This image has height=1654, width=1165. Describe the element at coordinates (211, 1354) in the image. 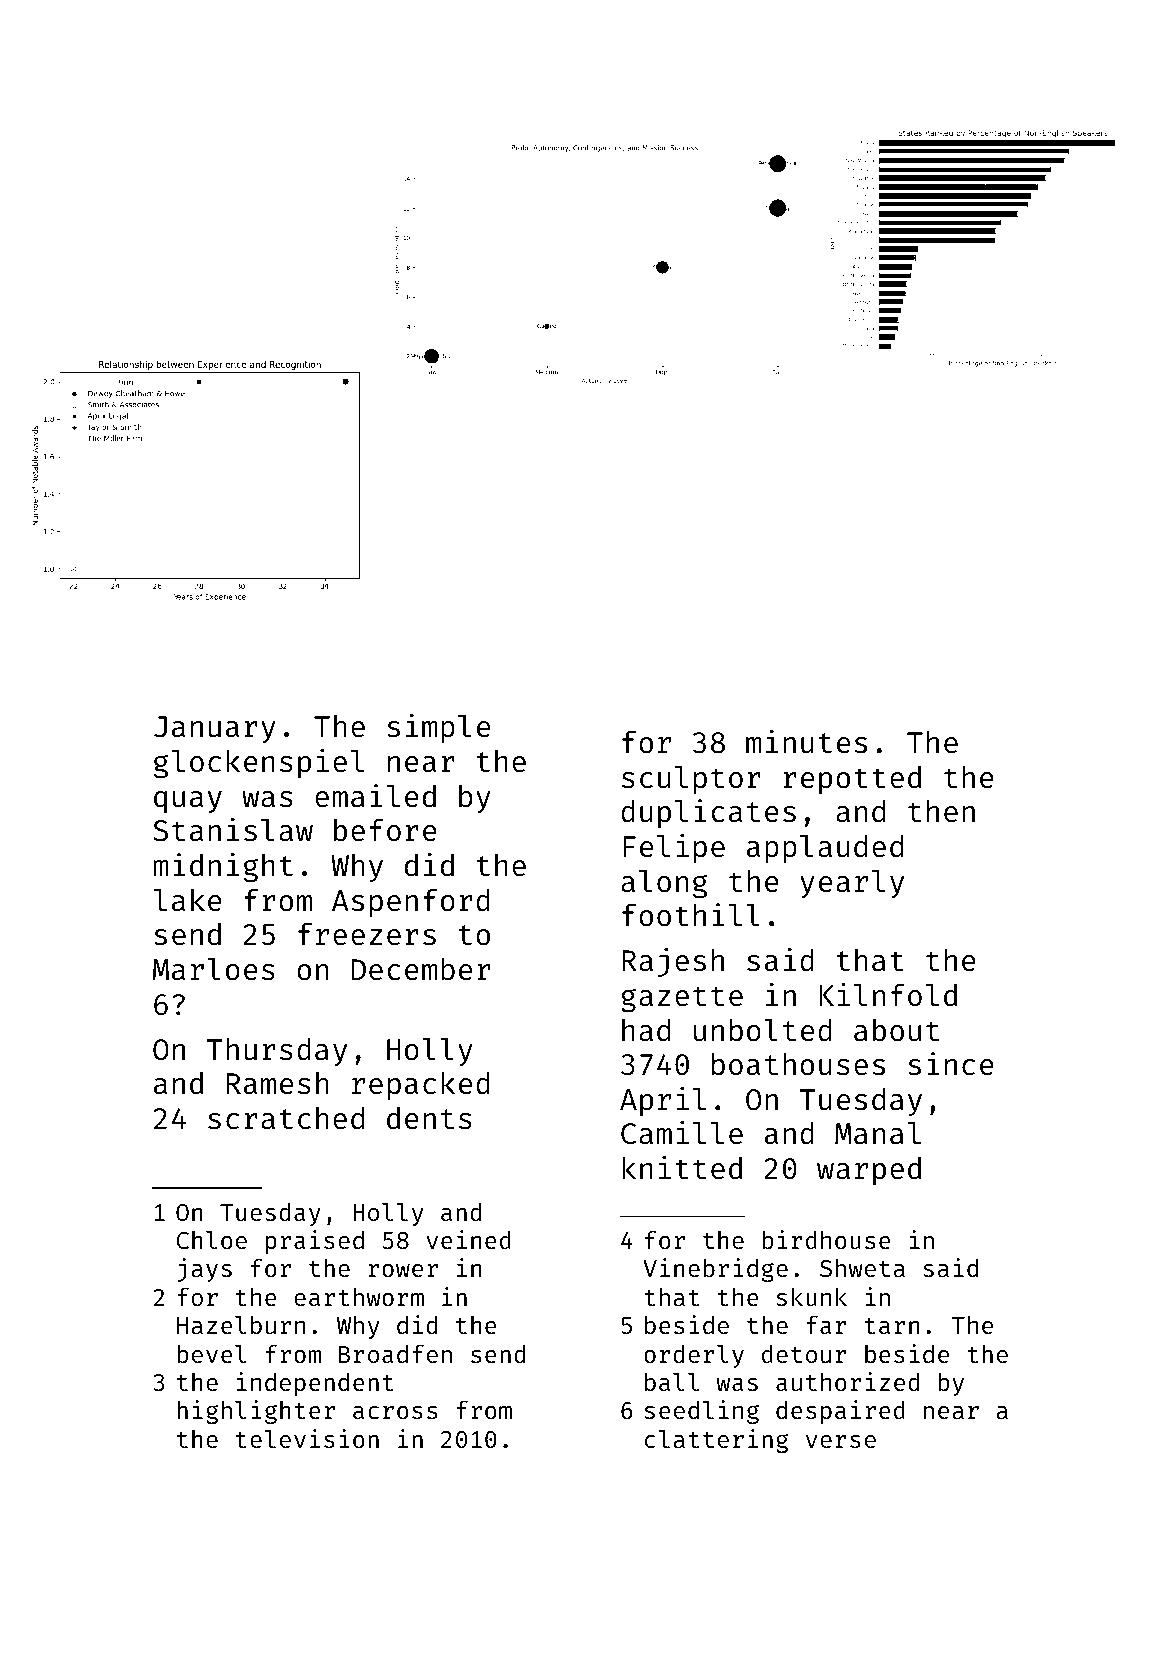

I see `bevel` at that location.
